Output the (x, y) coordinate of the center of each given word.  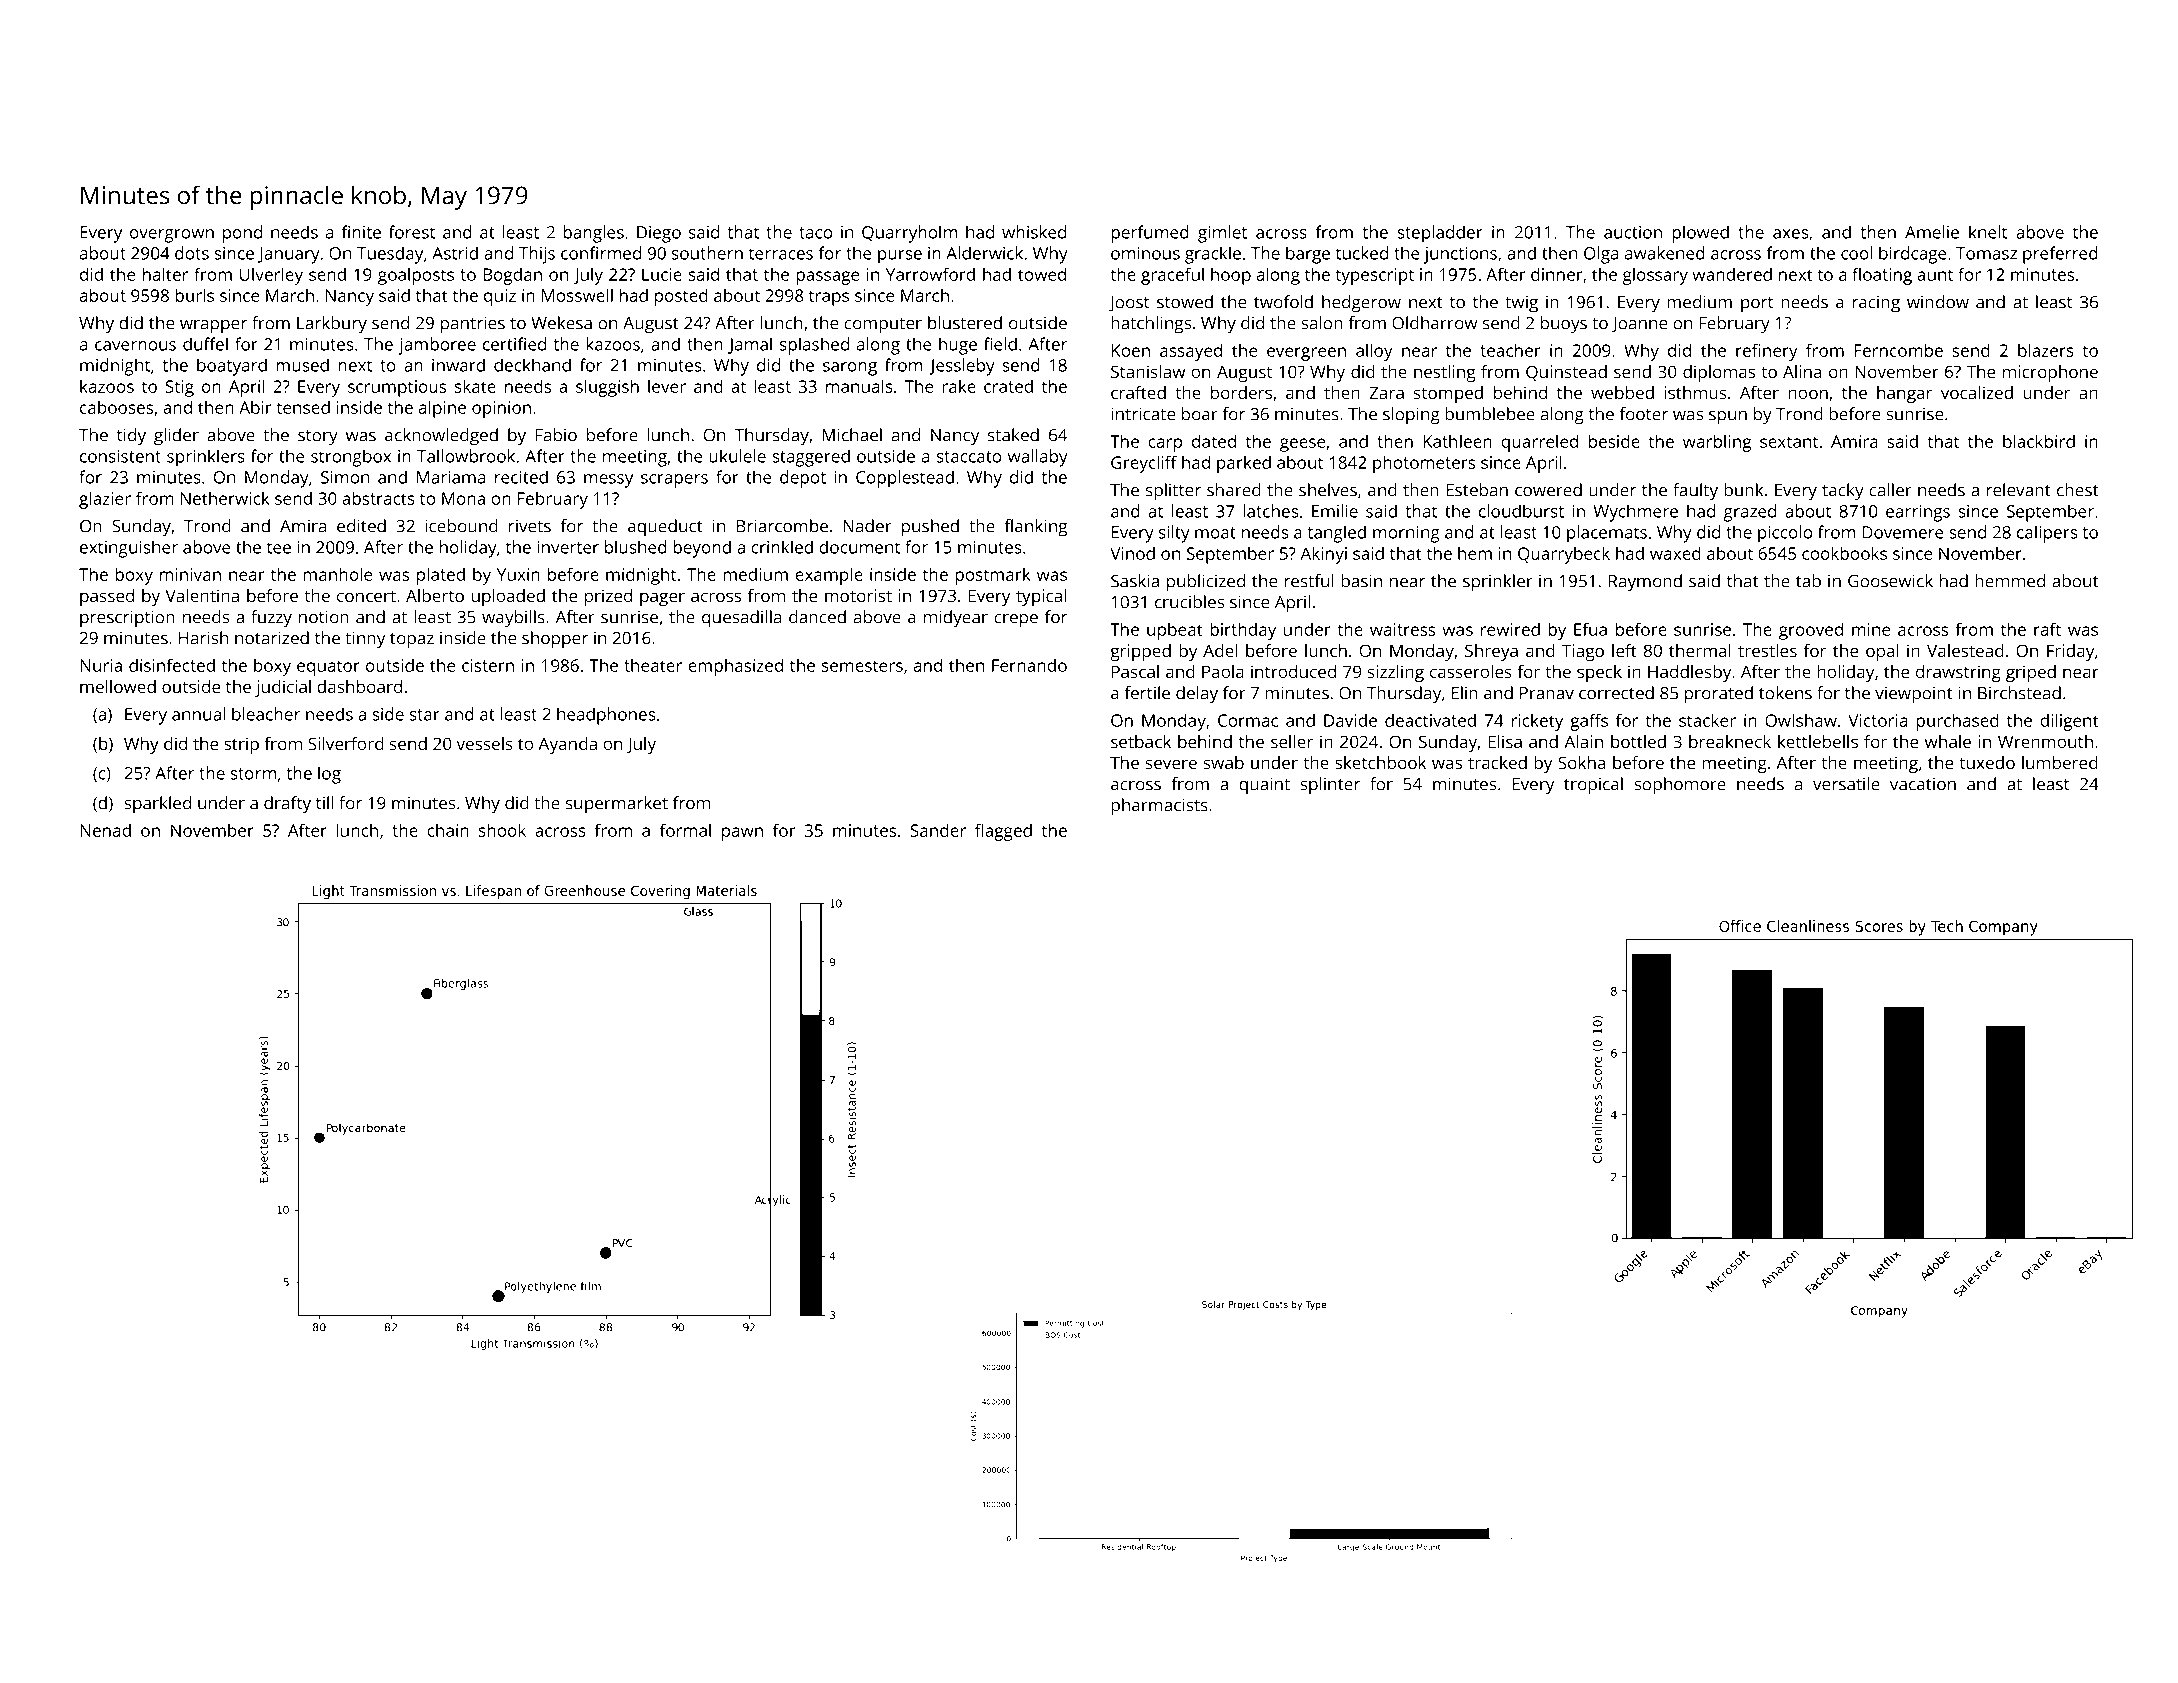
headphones (606, 716)
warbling (1717, 443)
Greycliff (1144, 464)
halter (165, 274)
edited (361, 526)
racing (1876, 304)
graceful (1172, 276)
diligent (2069, 722)
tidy (131, 437)
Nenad (105, 830)
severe (1171, 764)
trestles (1767, 650)
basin (1361, 581)
